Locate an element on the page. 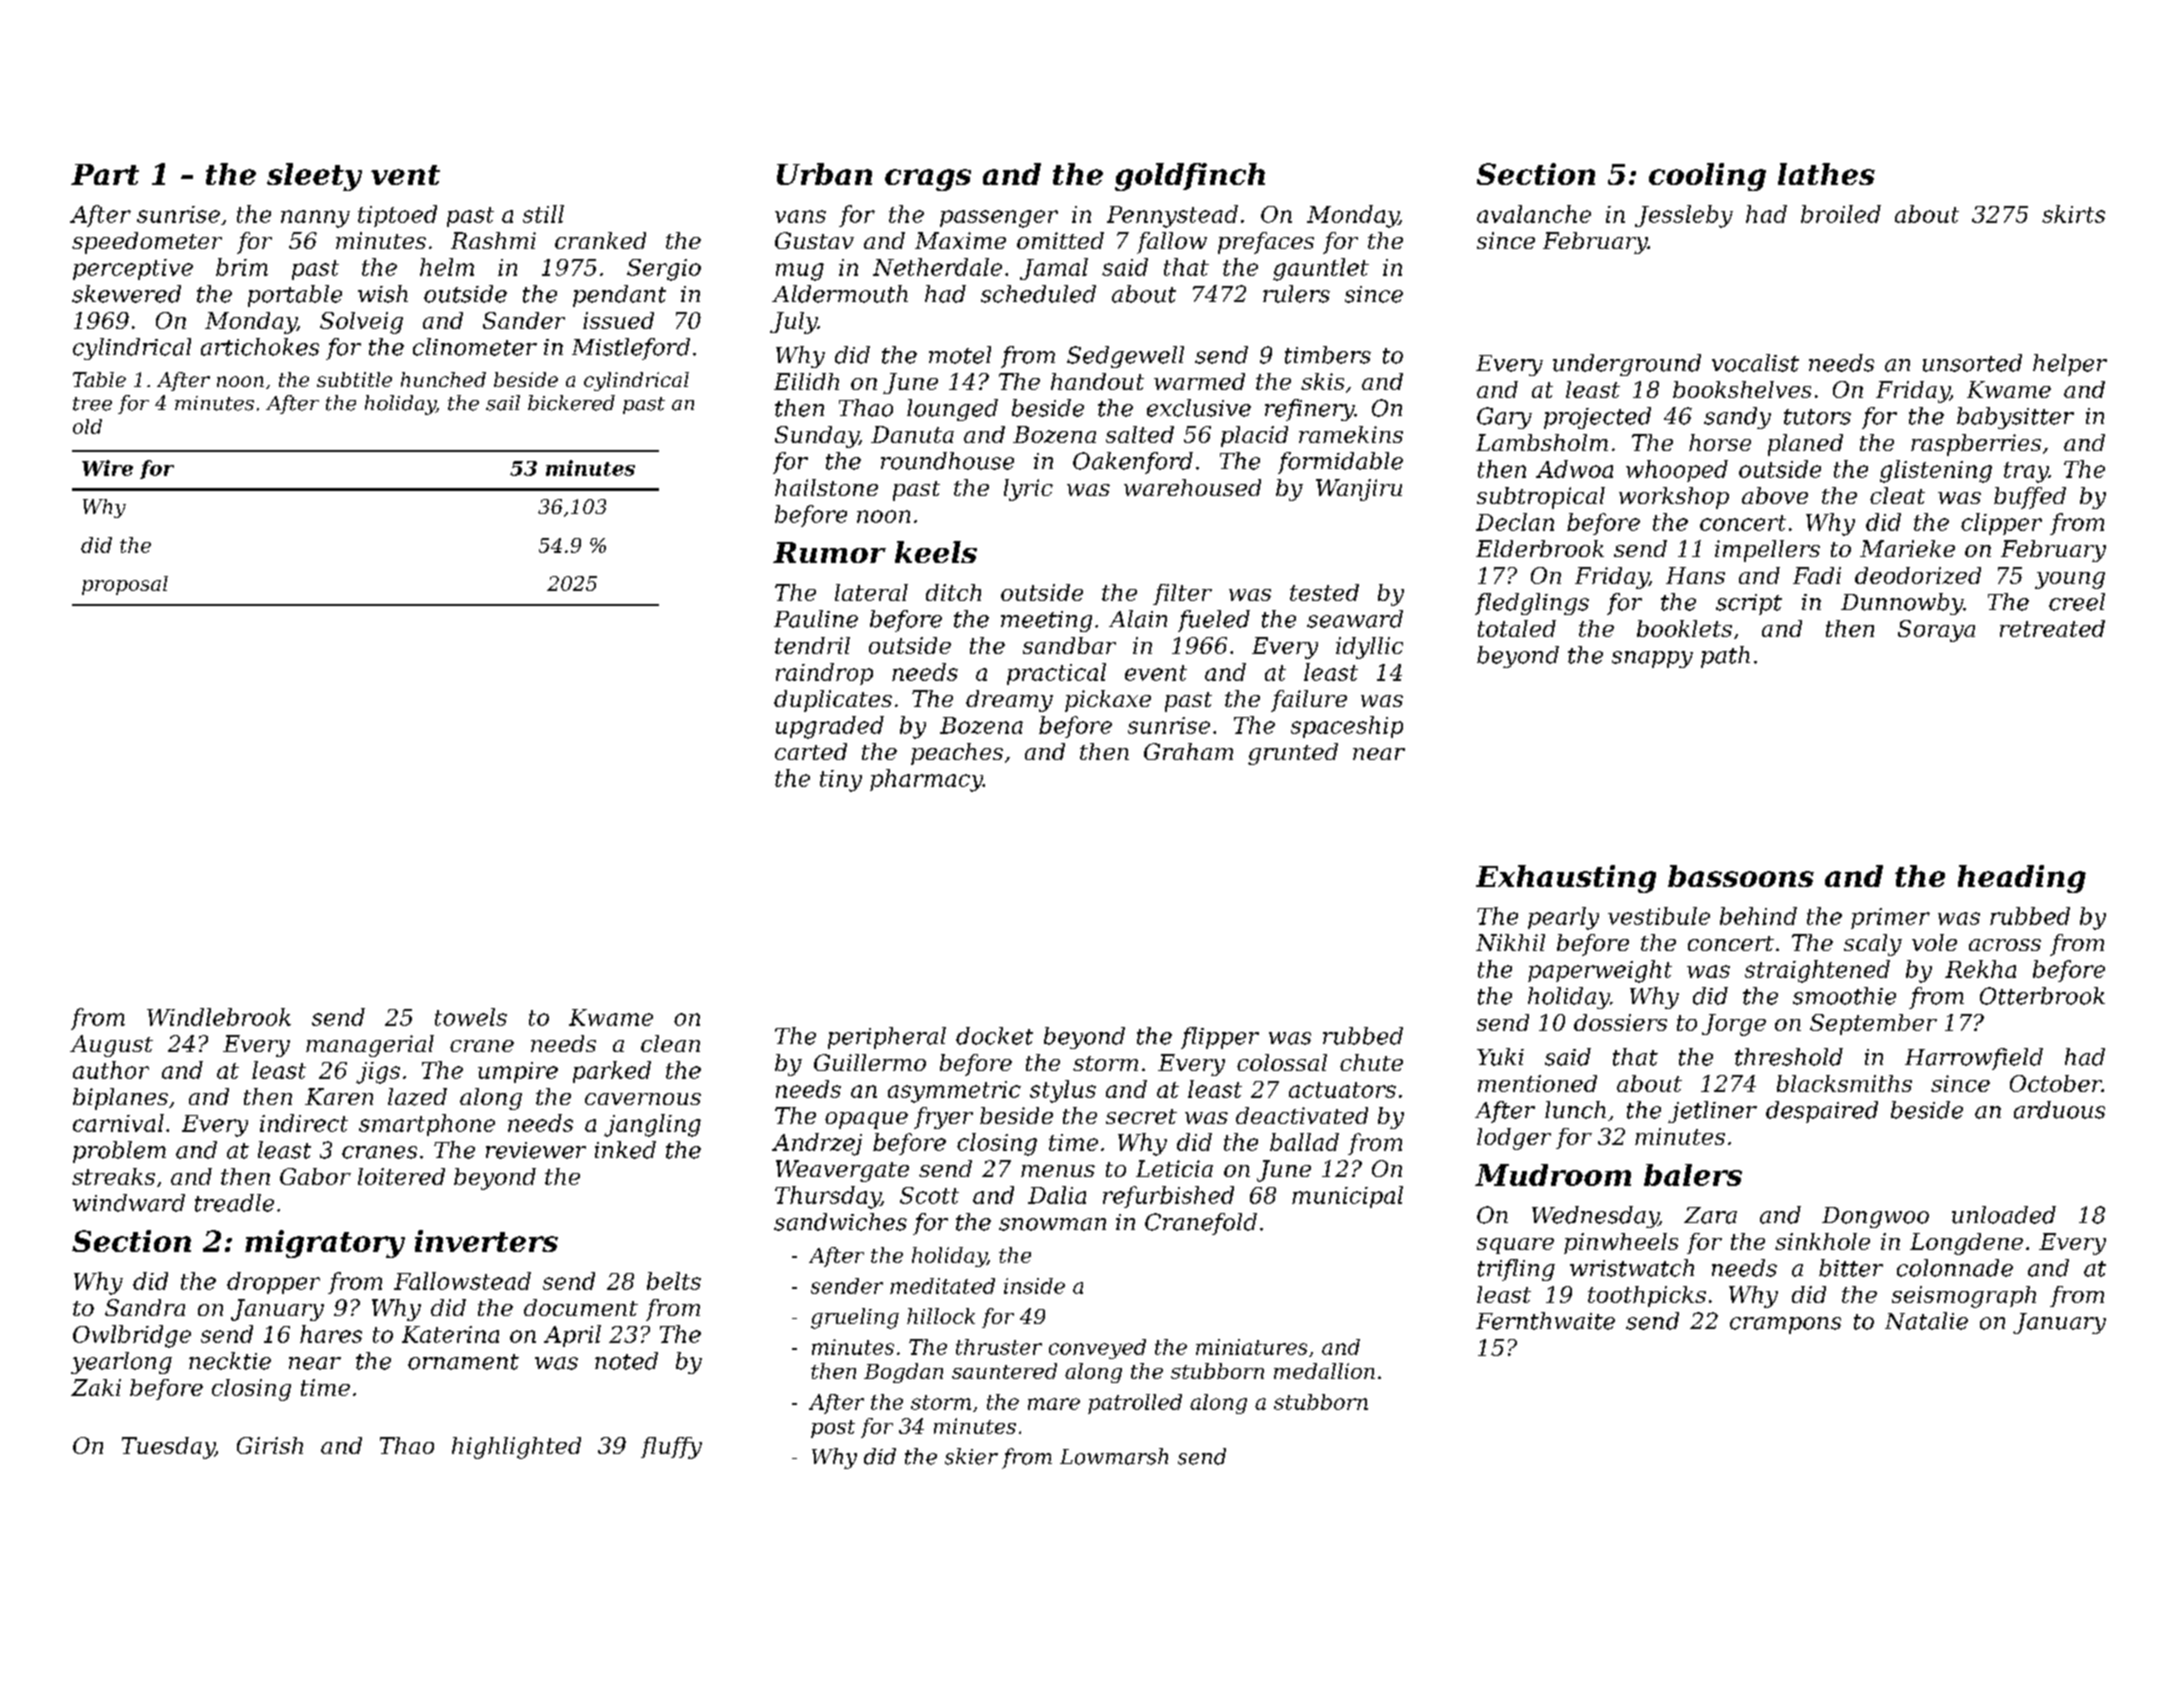 Image resolution: width=2178 pixels, height=1683 pixels. carted is located at coordinates (811, 751).
